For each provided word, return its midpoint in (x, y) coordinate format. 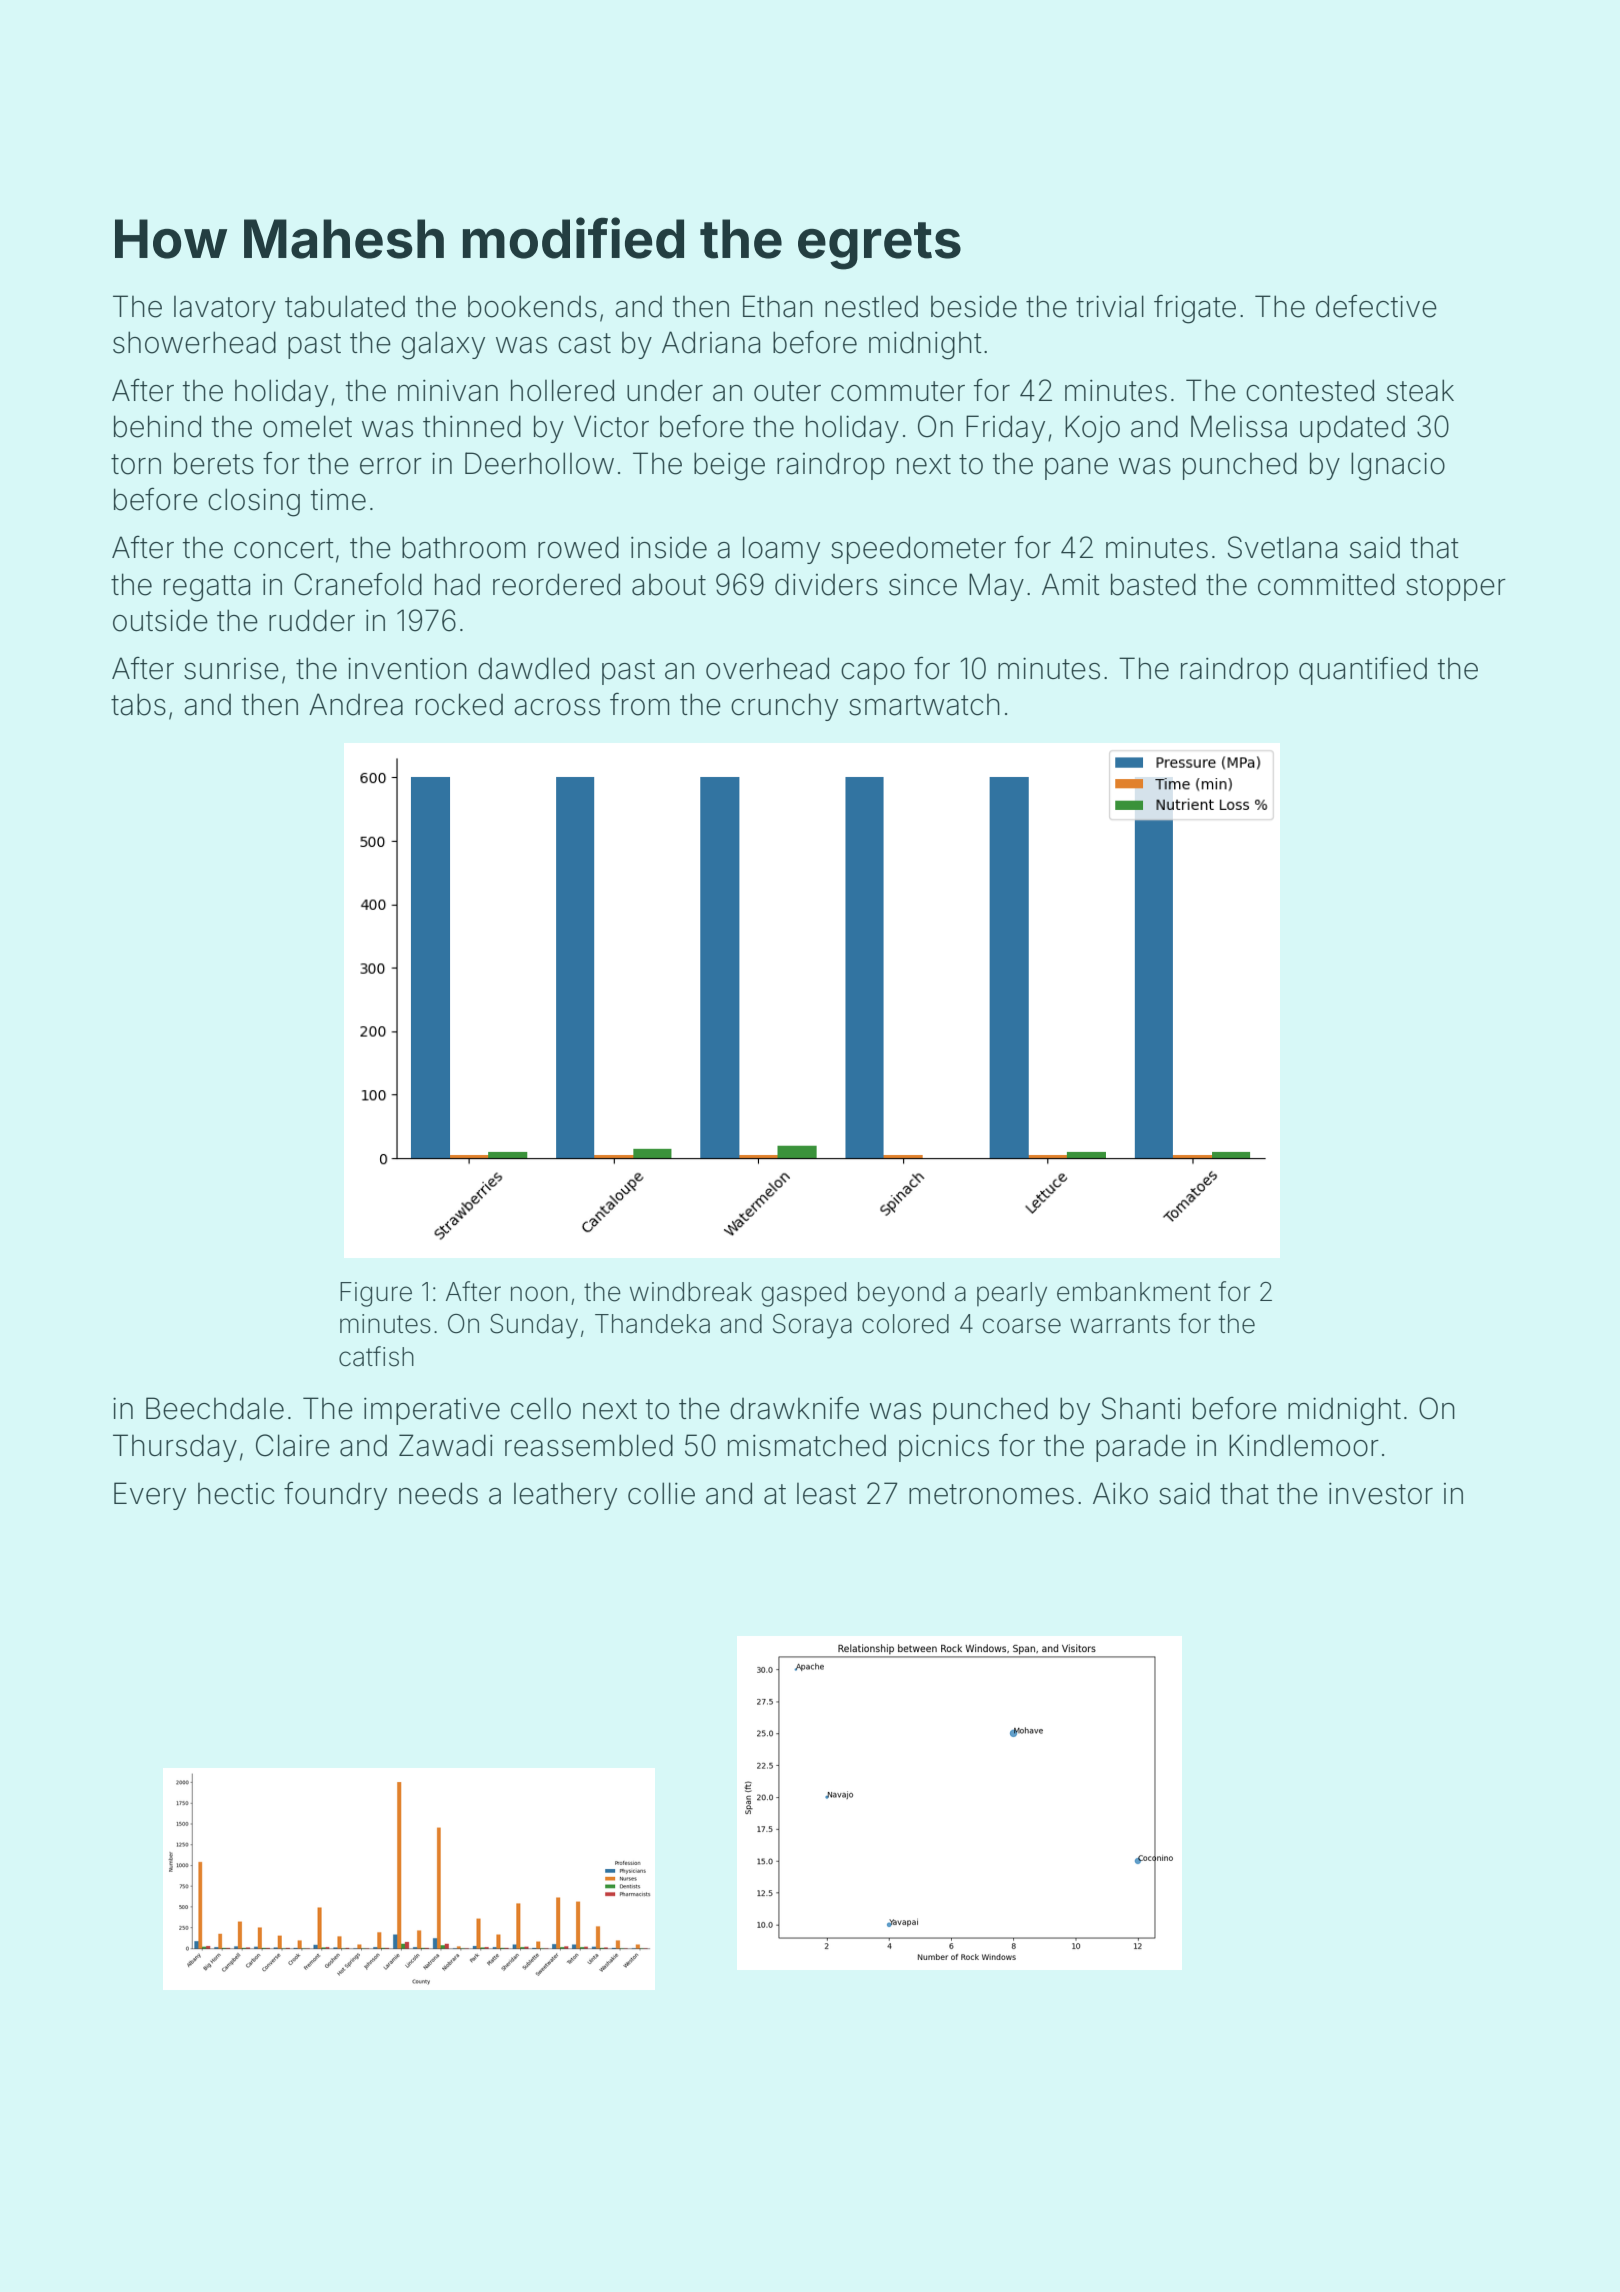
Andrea (356, 704)
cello (541, 1408)
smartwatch (924, 705)
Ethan (778, 306)
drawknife (794, 1408)
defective (1376, 306)
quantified (1363, 670)
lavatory (225, 309)
